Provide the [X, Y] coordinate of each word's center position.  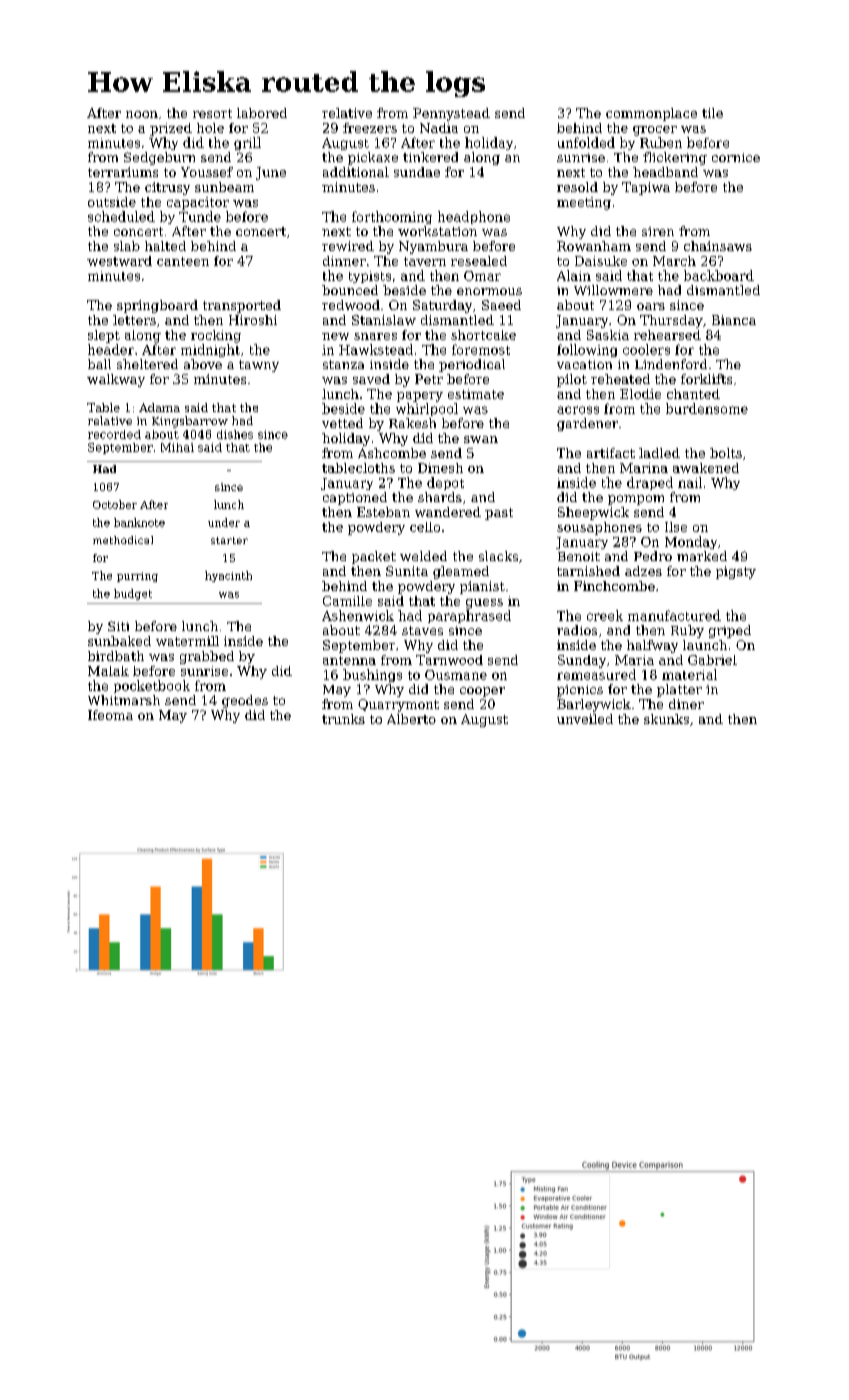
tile [712, 113]
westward [119, 261]
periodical [472, 365]
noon [142, 114]
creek [605, 615]
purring [137, 577]
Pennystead [451, 114]
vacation [584, 364]
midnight [210, 350]
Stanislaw [384, 320]
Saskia [608, 335]
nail [690, 482]
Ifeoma [110, 715]
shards [440, 497]
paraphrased [469, 616]
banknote [139, 522]
